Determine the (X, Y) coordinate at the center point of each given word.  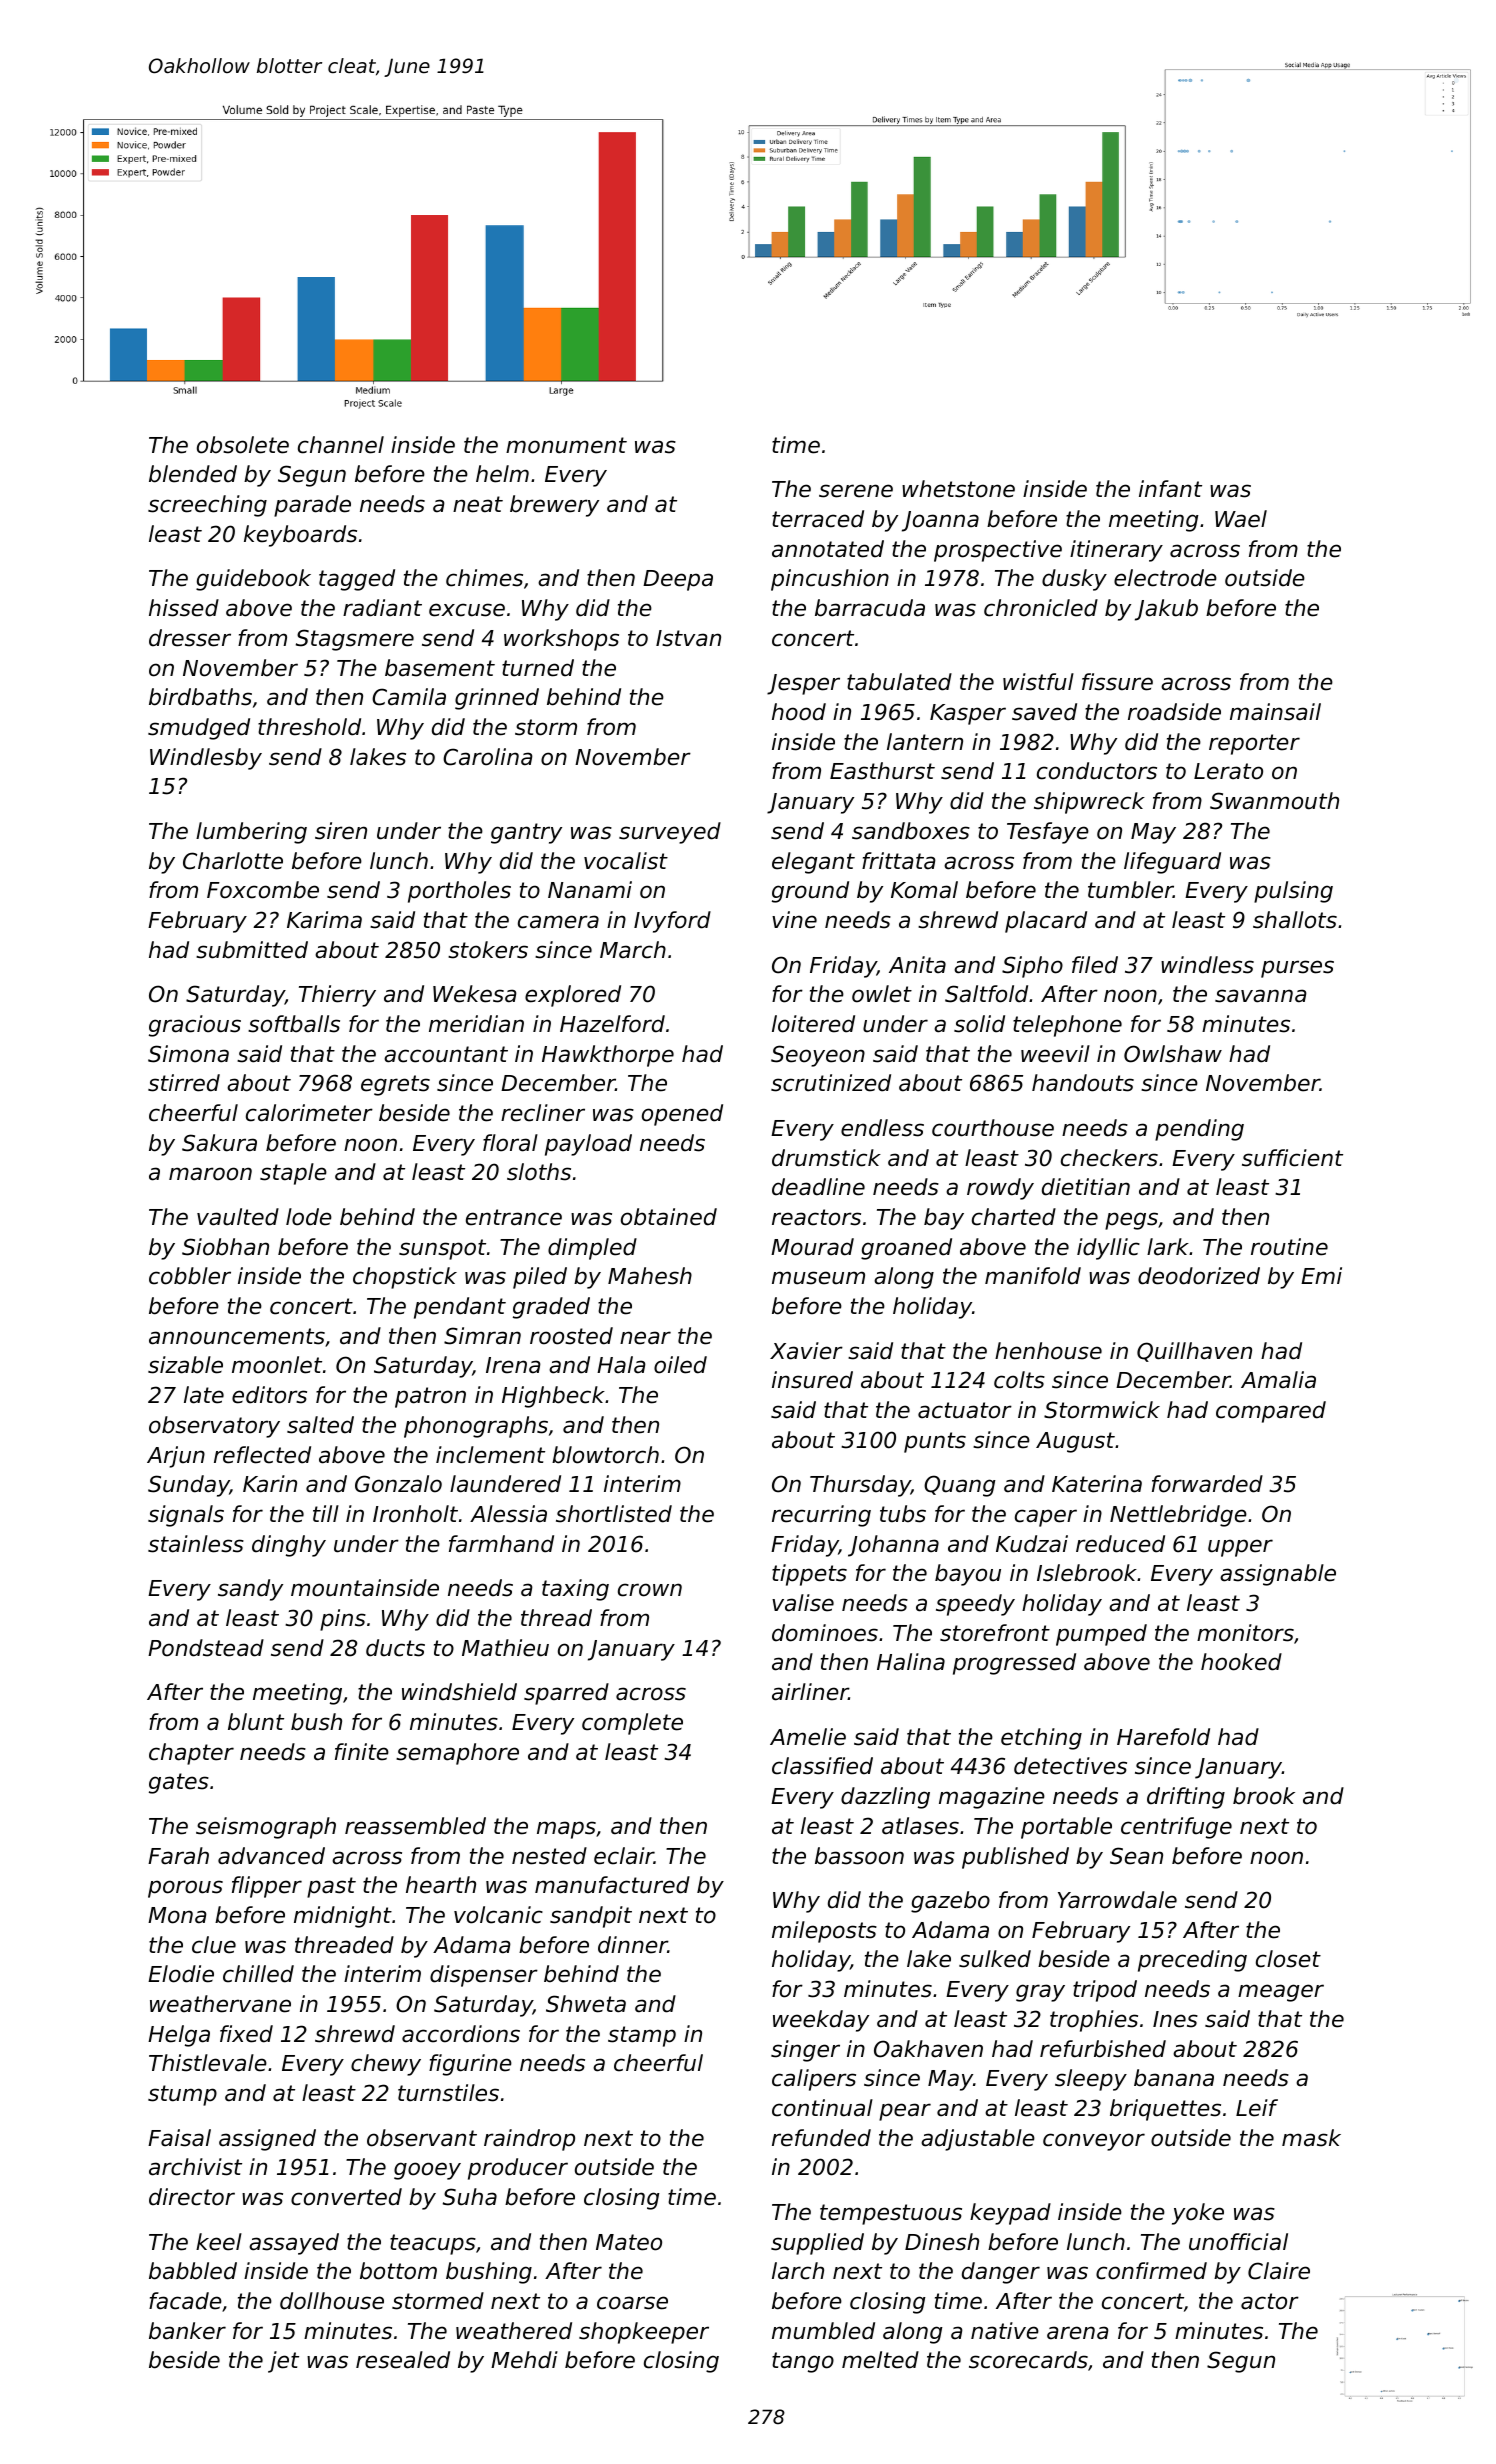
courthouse (993, 1128)
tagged (357, 580)
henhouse (1048, 1351)
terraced (818, 519)
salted (320, 1425)
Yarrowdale (1117, 1900)
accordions (461, 2034)
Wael (1241, 519)
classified (822, 1766)
